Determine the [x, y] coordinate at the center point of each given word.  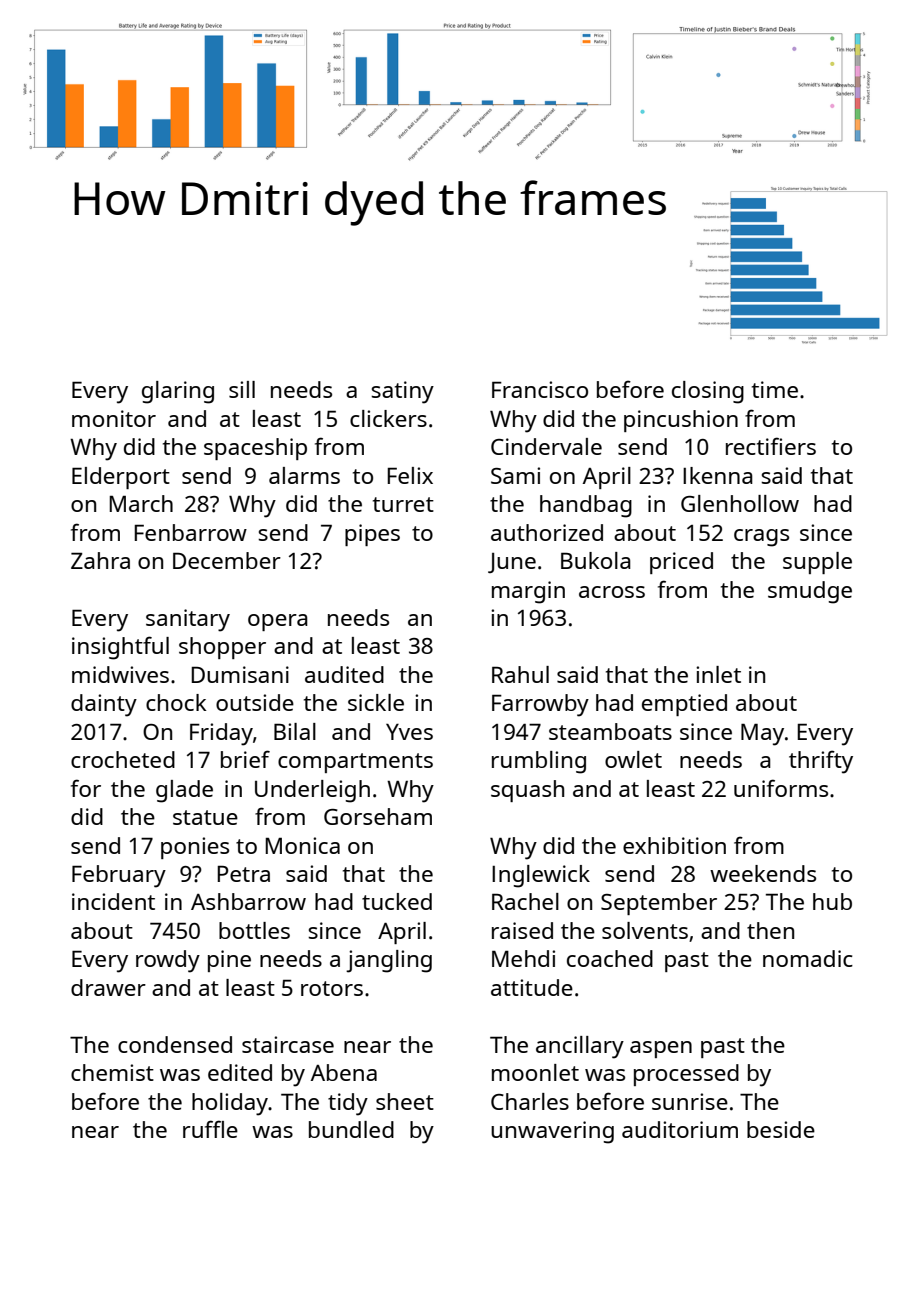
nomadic [808, 958]
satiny [402, 392]
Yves [409, 732]
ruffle [210, 1129]
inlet [718, 674]
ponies [195, 848]
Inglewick [541, 876]
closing [708, 392]
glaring [178, 392]
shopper [222, 648]
